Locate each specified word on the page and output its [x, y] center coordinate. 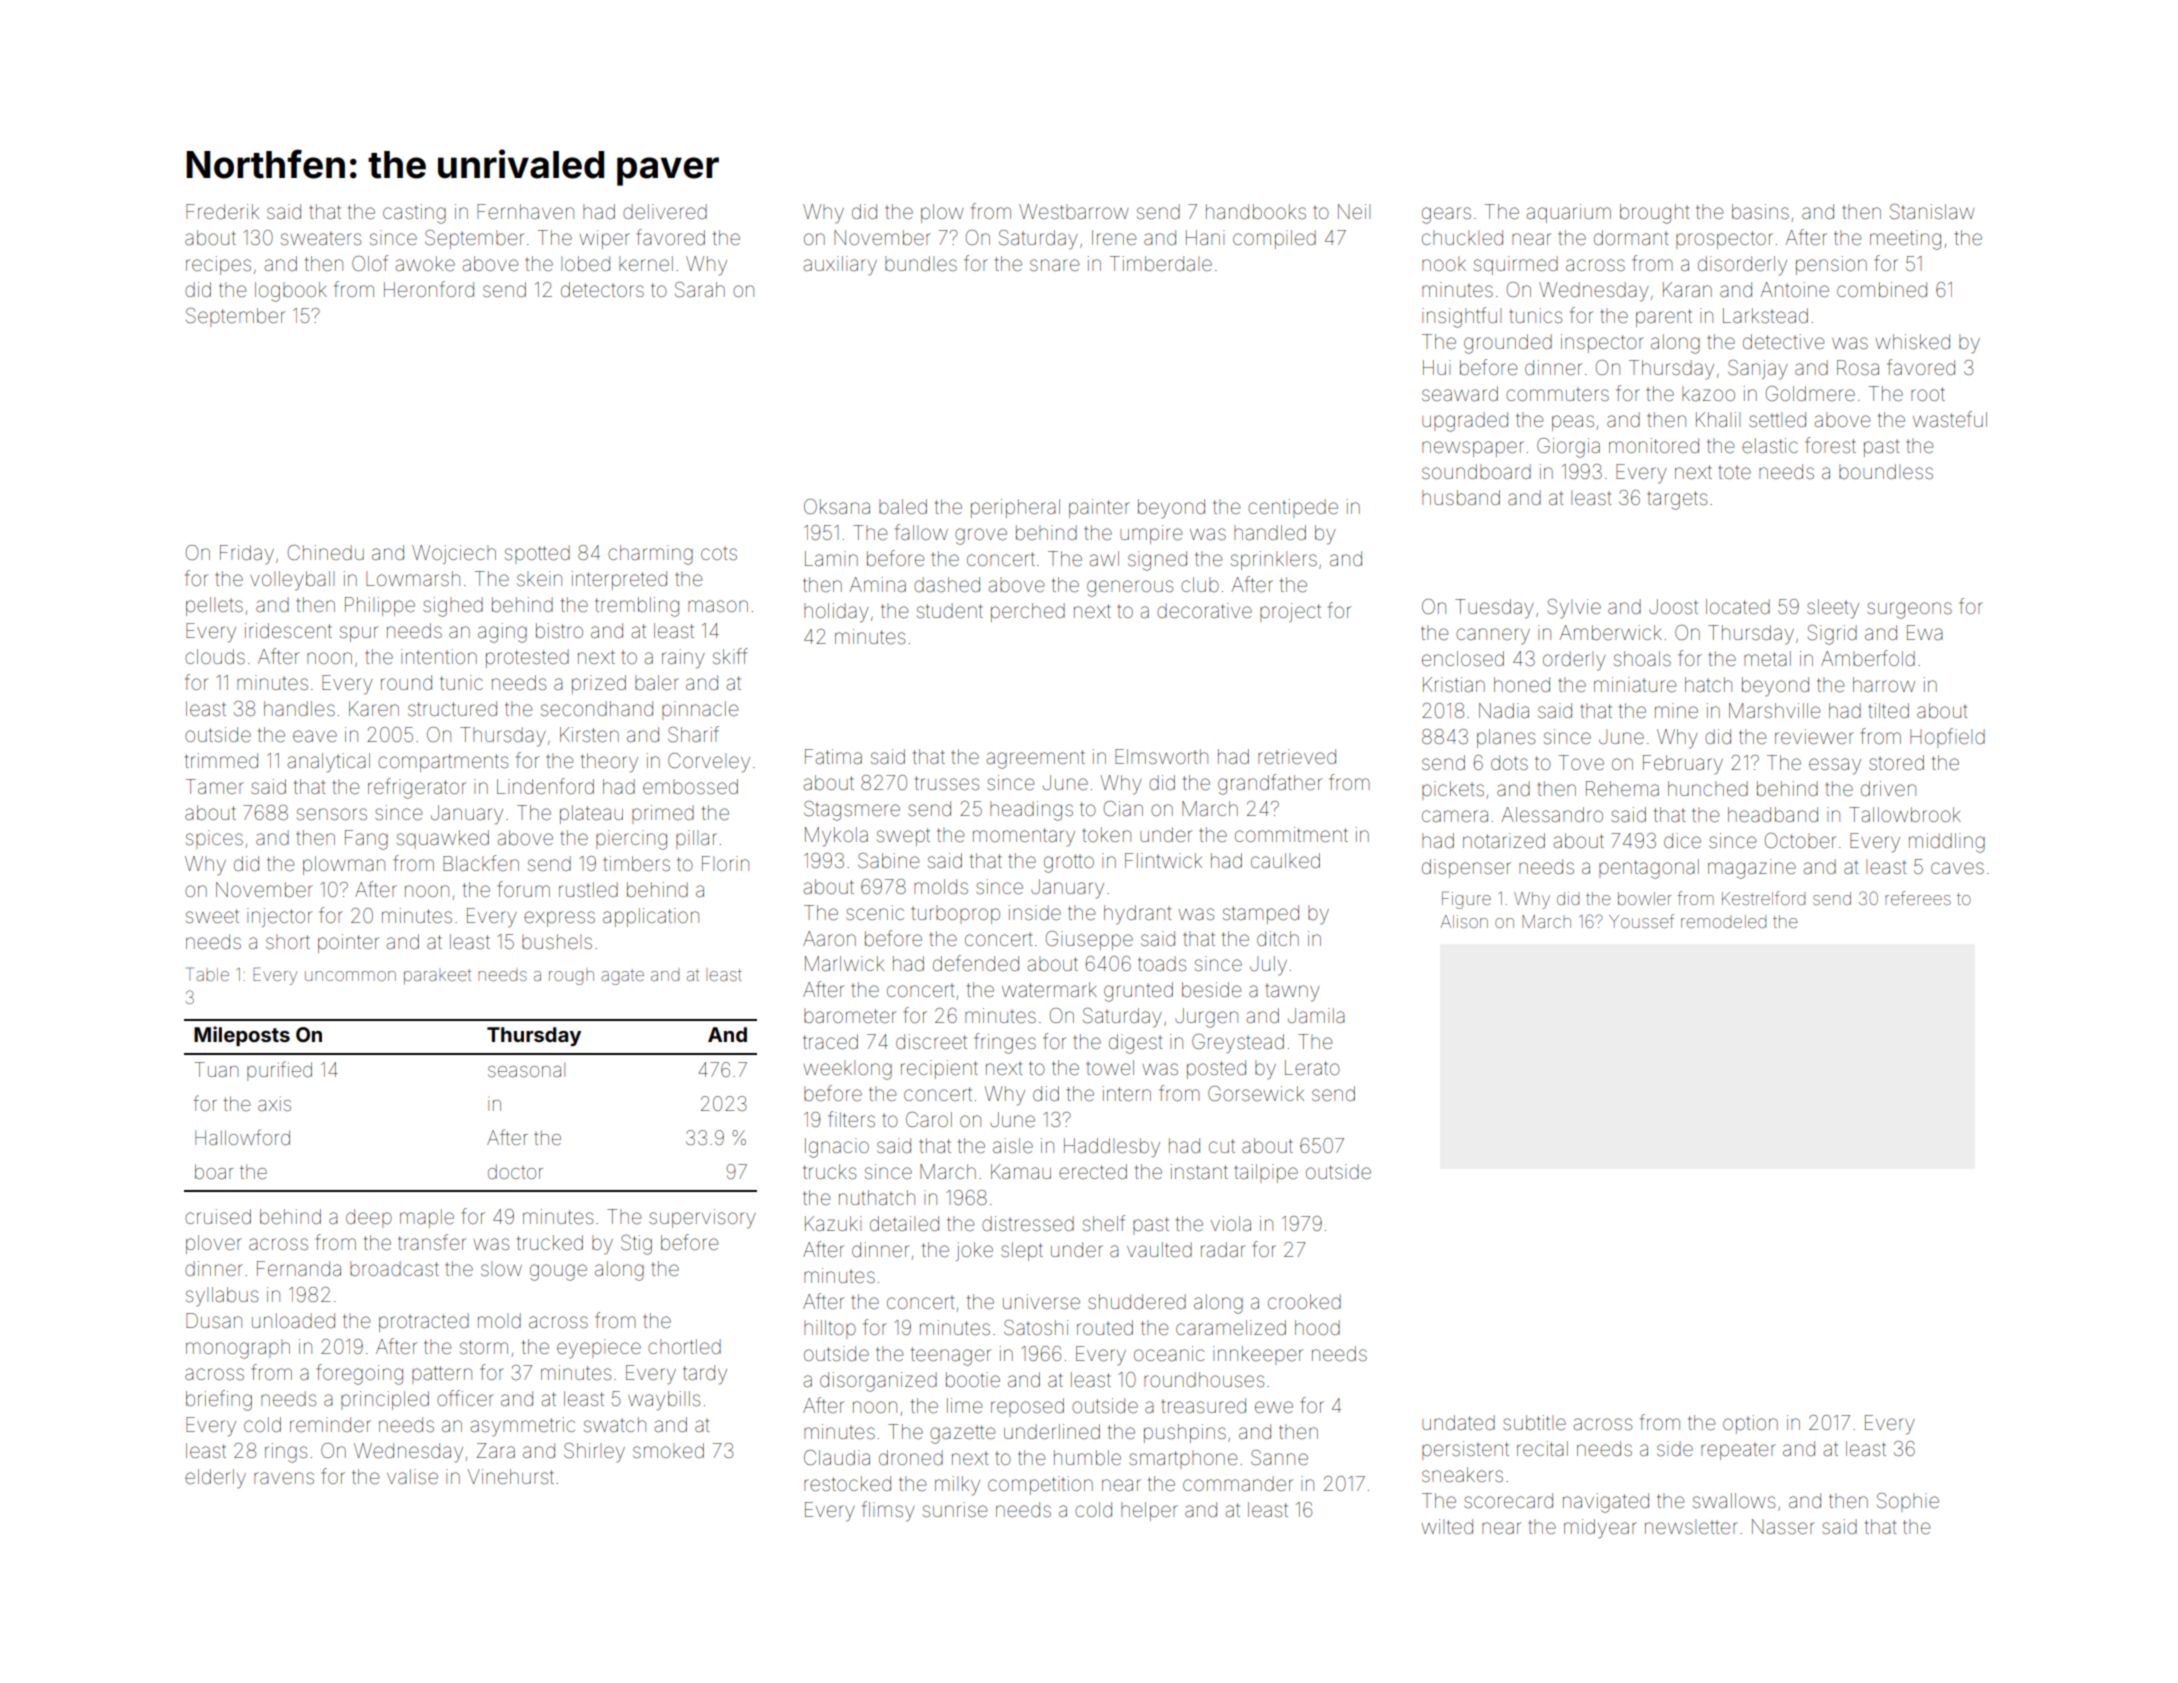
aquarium [1569, 213]
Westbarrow [1074, 211]
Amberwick [1611, 632]
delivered [665, 211]
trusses [947, 783]
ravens [284, 1478]
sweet [212, 916]
